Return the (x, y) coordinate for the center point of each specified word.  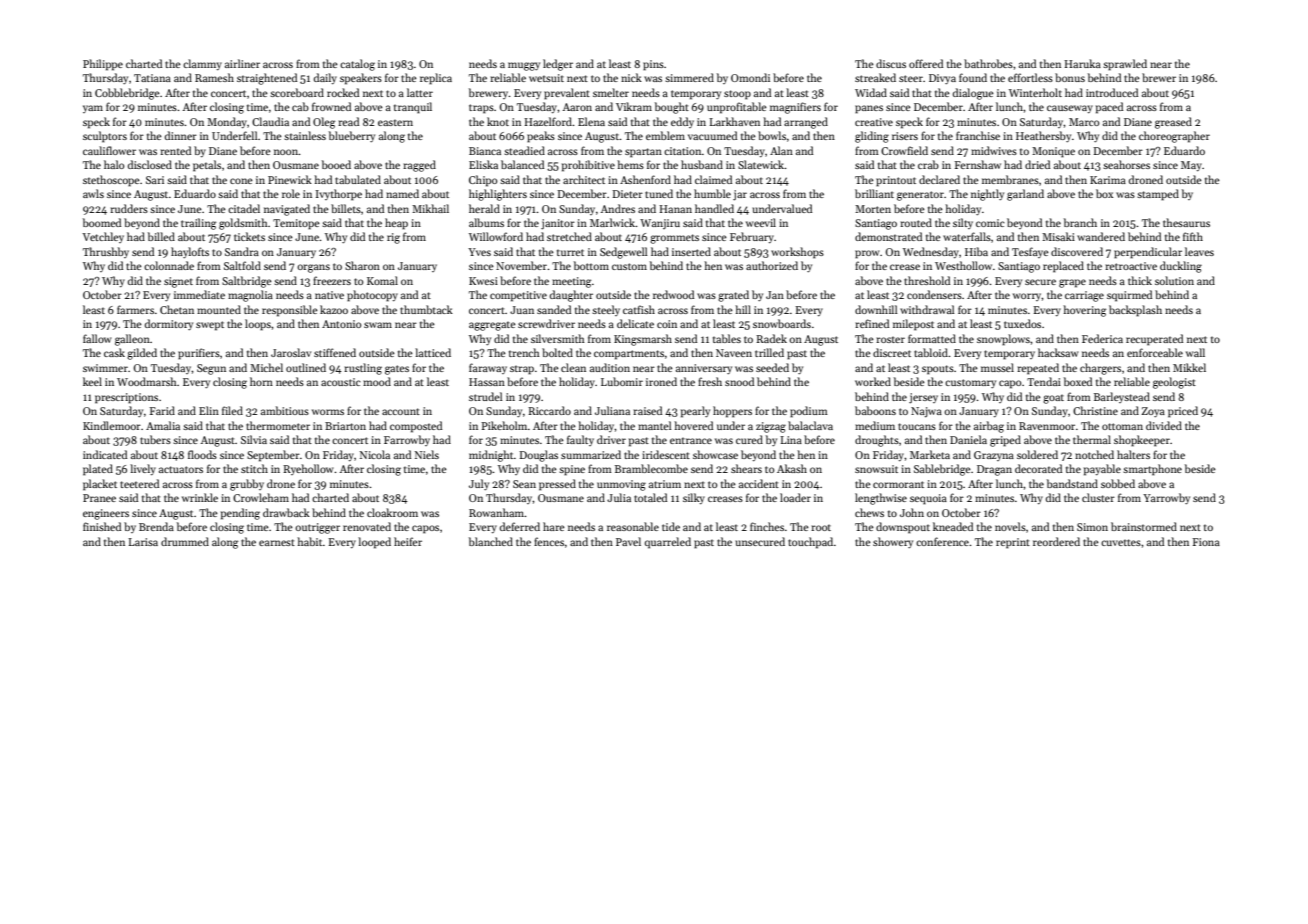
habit (310, 541)
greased (1173, 123)
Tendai (1044, 381)
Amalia (163, 425)
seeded (772, 367)
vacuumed (712, 135)
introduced (1112, 92)
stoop (737, 95)
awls (93, 193)
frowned (331, 106)
